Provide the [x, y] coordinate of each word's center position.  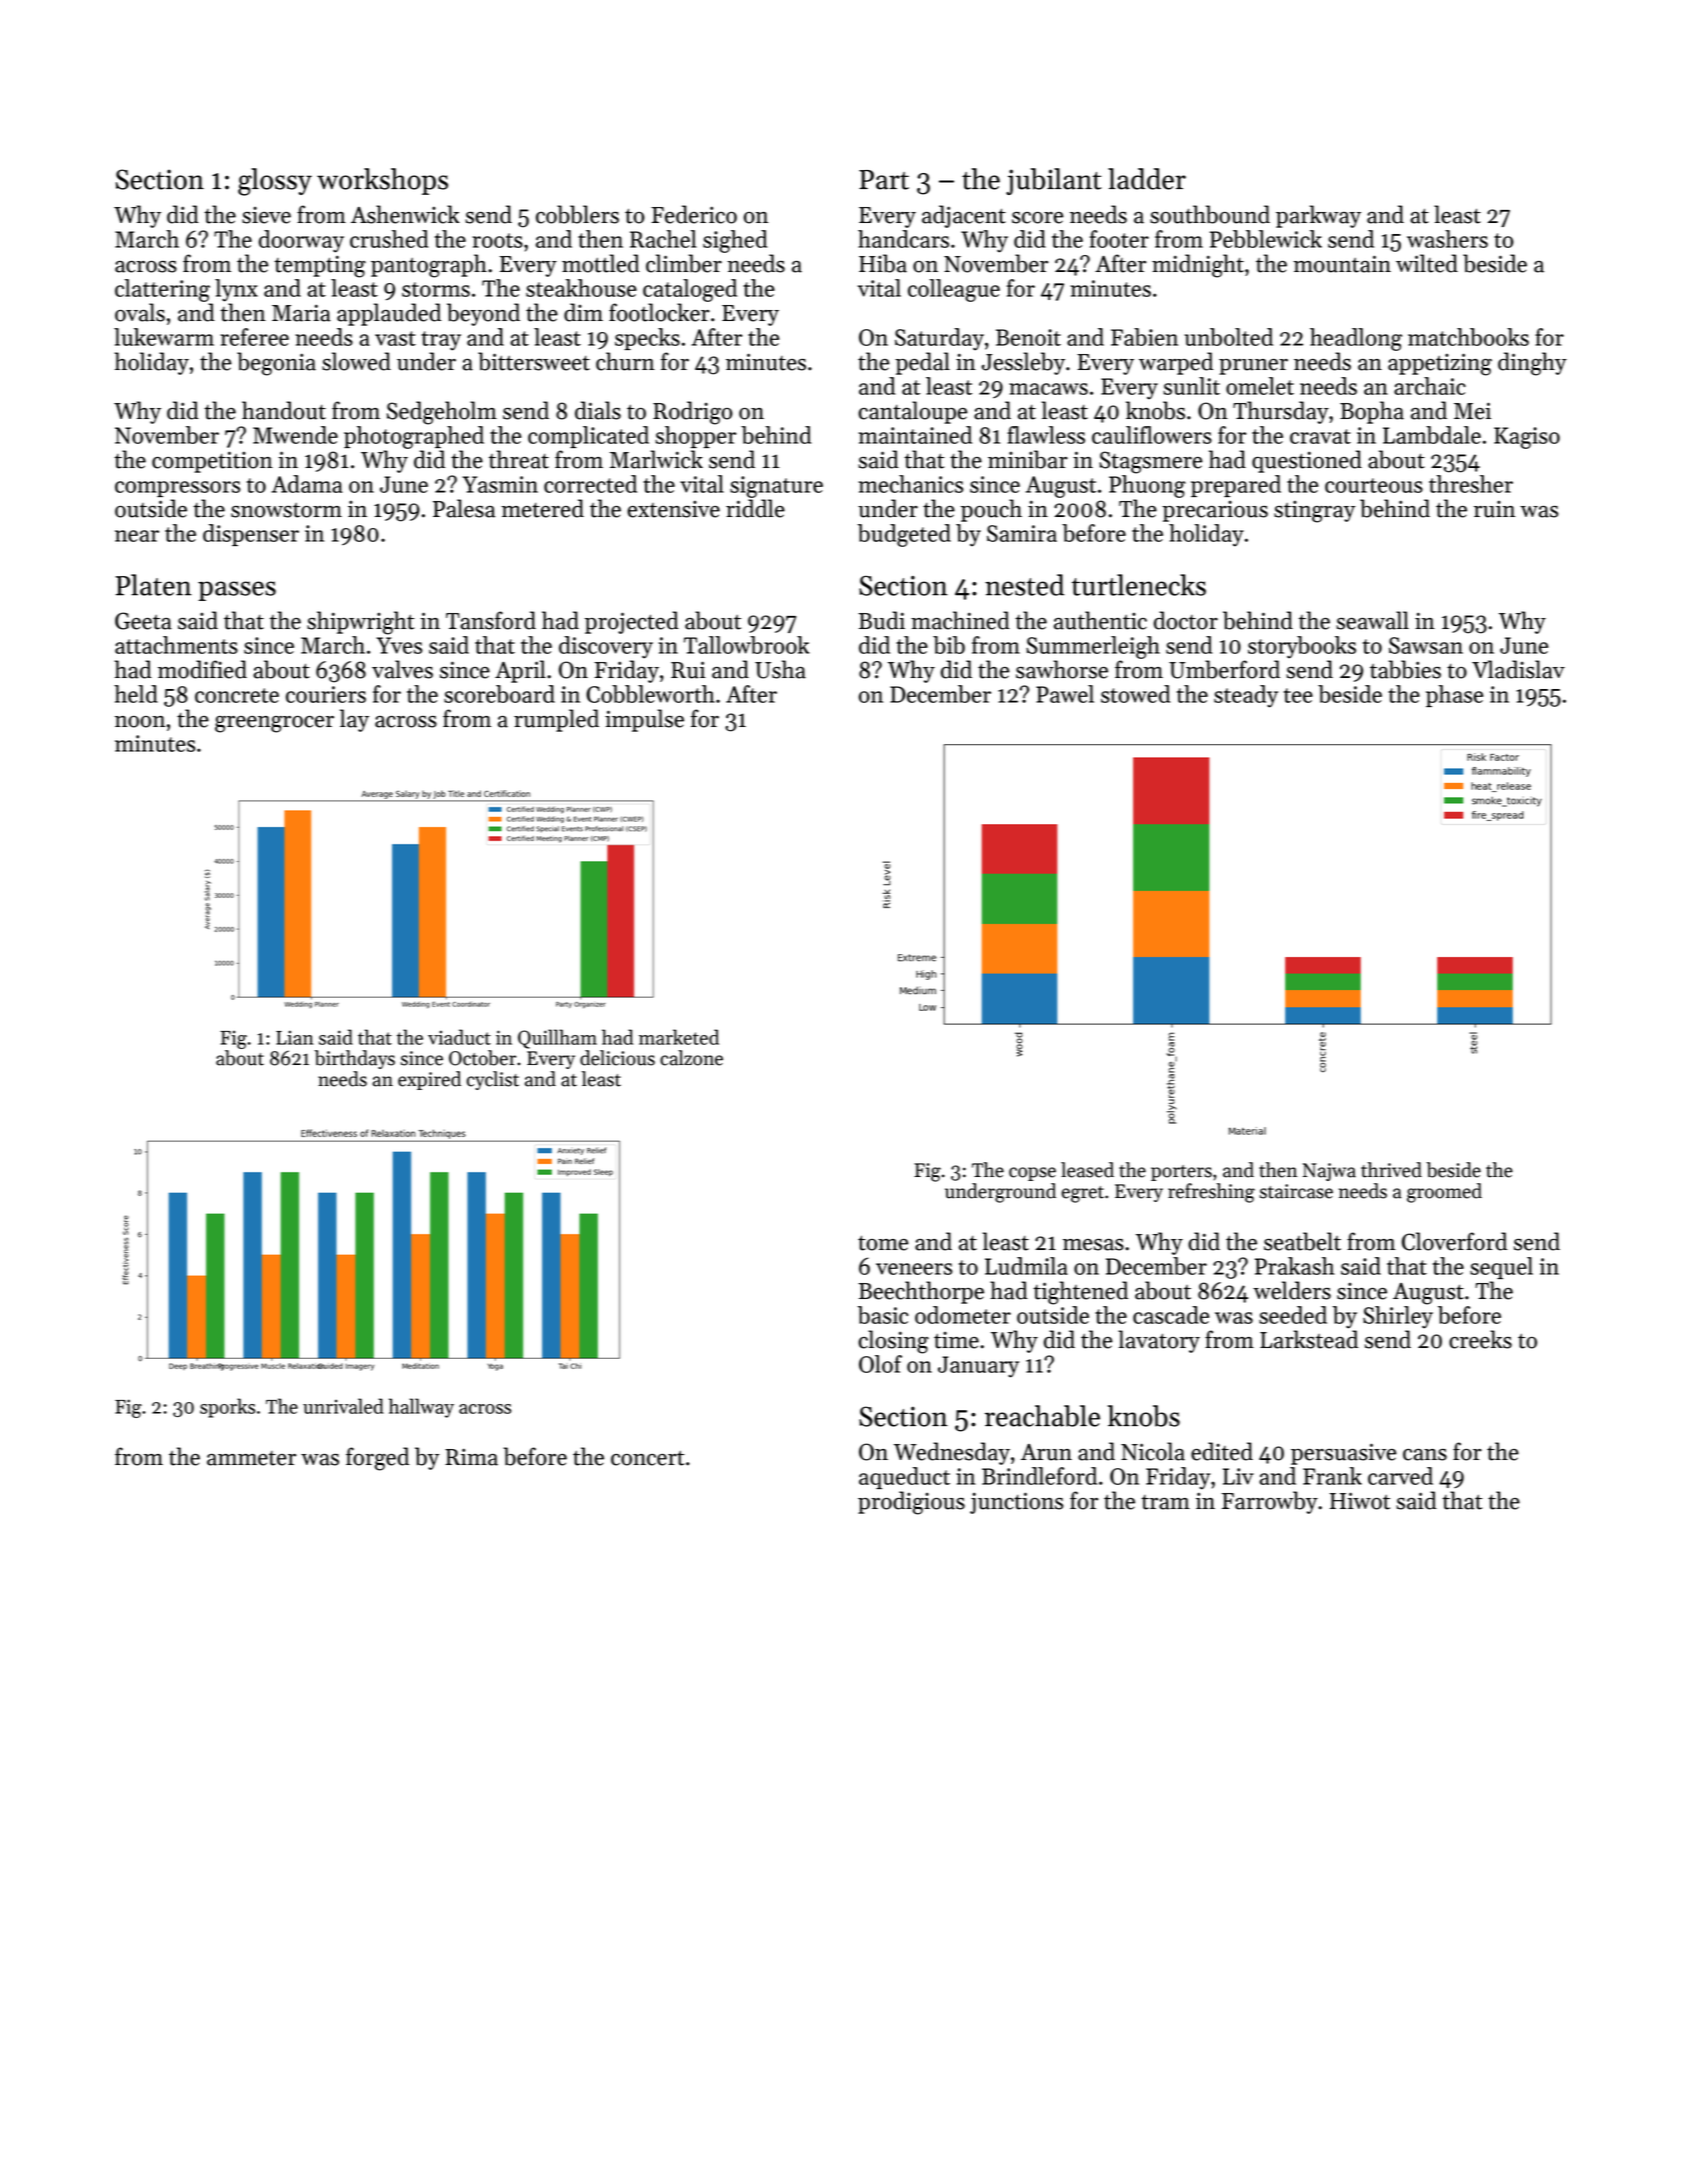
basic [883, 1315]
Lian [294, 1037]
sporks [227, 1408]
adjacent [964, 216]
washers [1447, 239]
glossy [275, 182]
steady [1246, 696]
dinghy [1532, 364]
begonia [276, 364]
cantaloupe [912, 412]
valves [402, 669]
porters [1181, 1173]
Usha [780, 669]
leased [1087, 1170]
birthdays [354, 1059]
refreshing [1211, 1193]
